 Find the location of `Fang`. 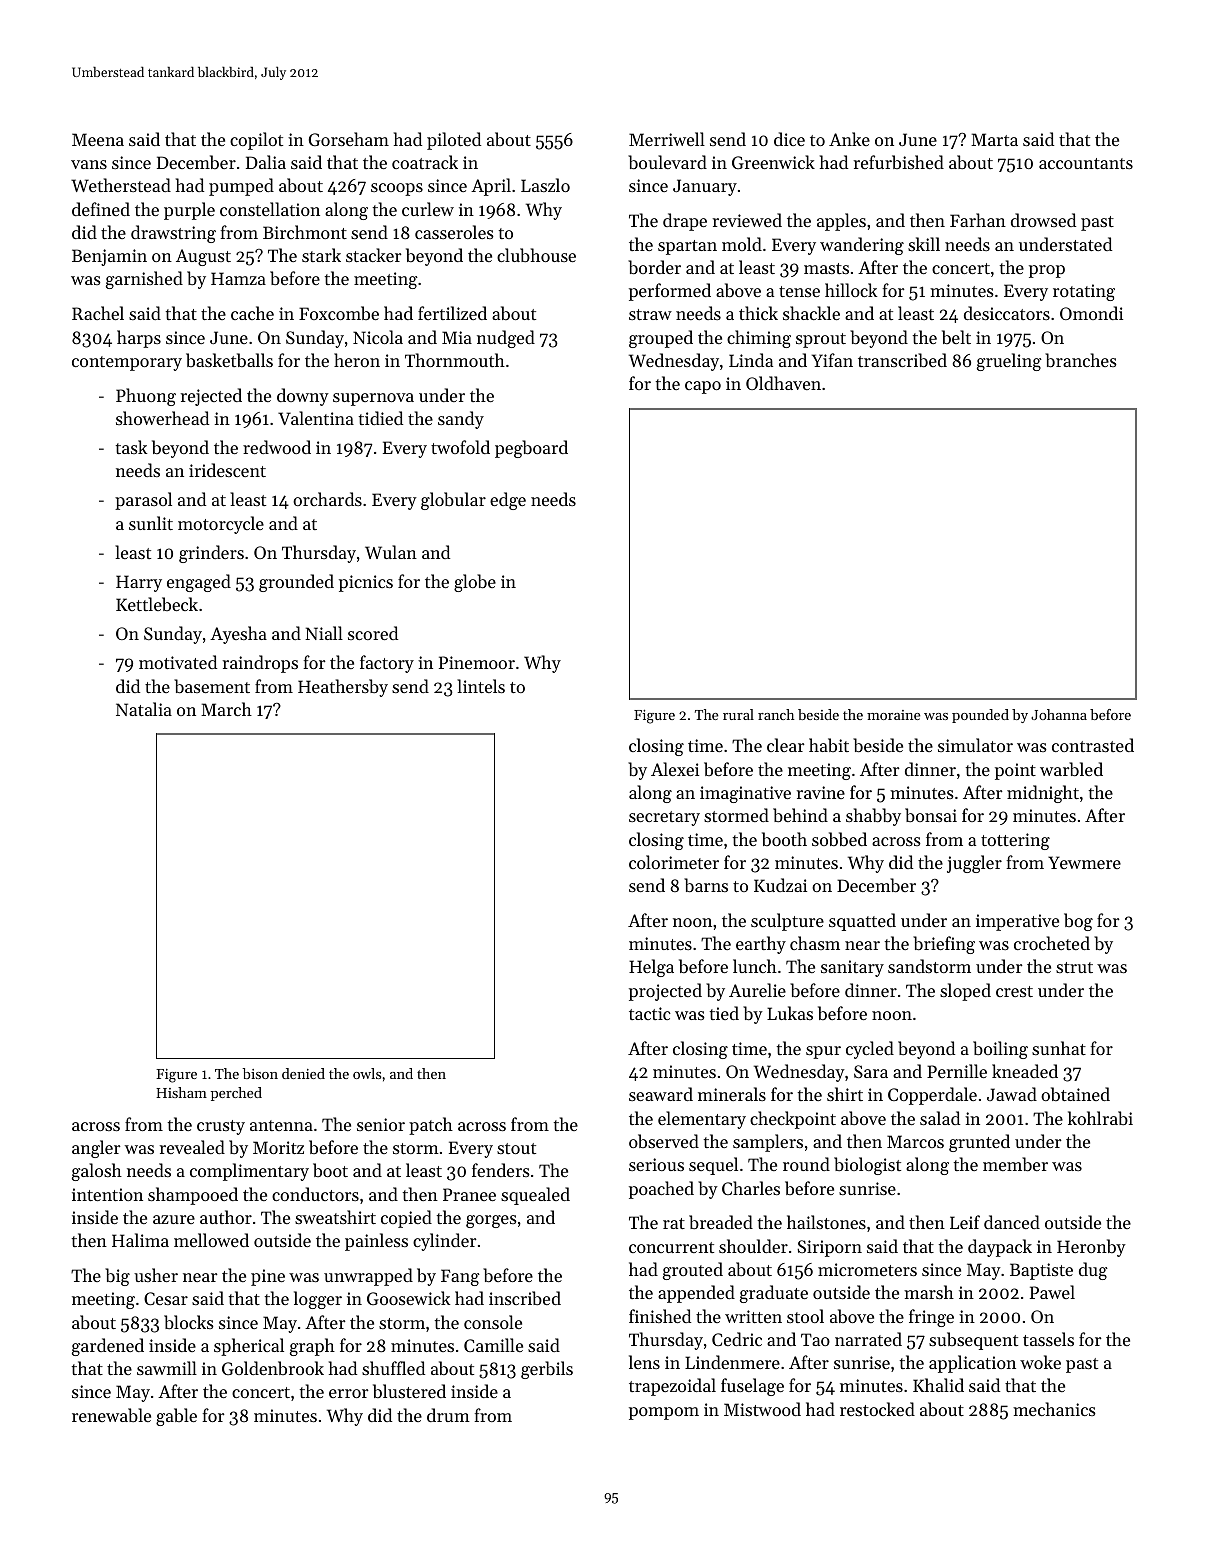

Fang is located at coordinates (460, 1277).
